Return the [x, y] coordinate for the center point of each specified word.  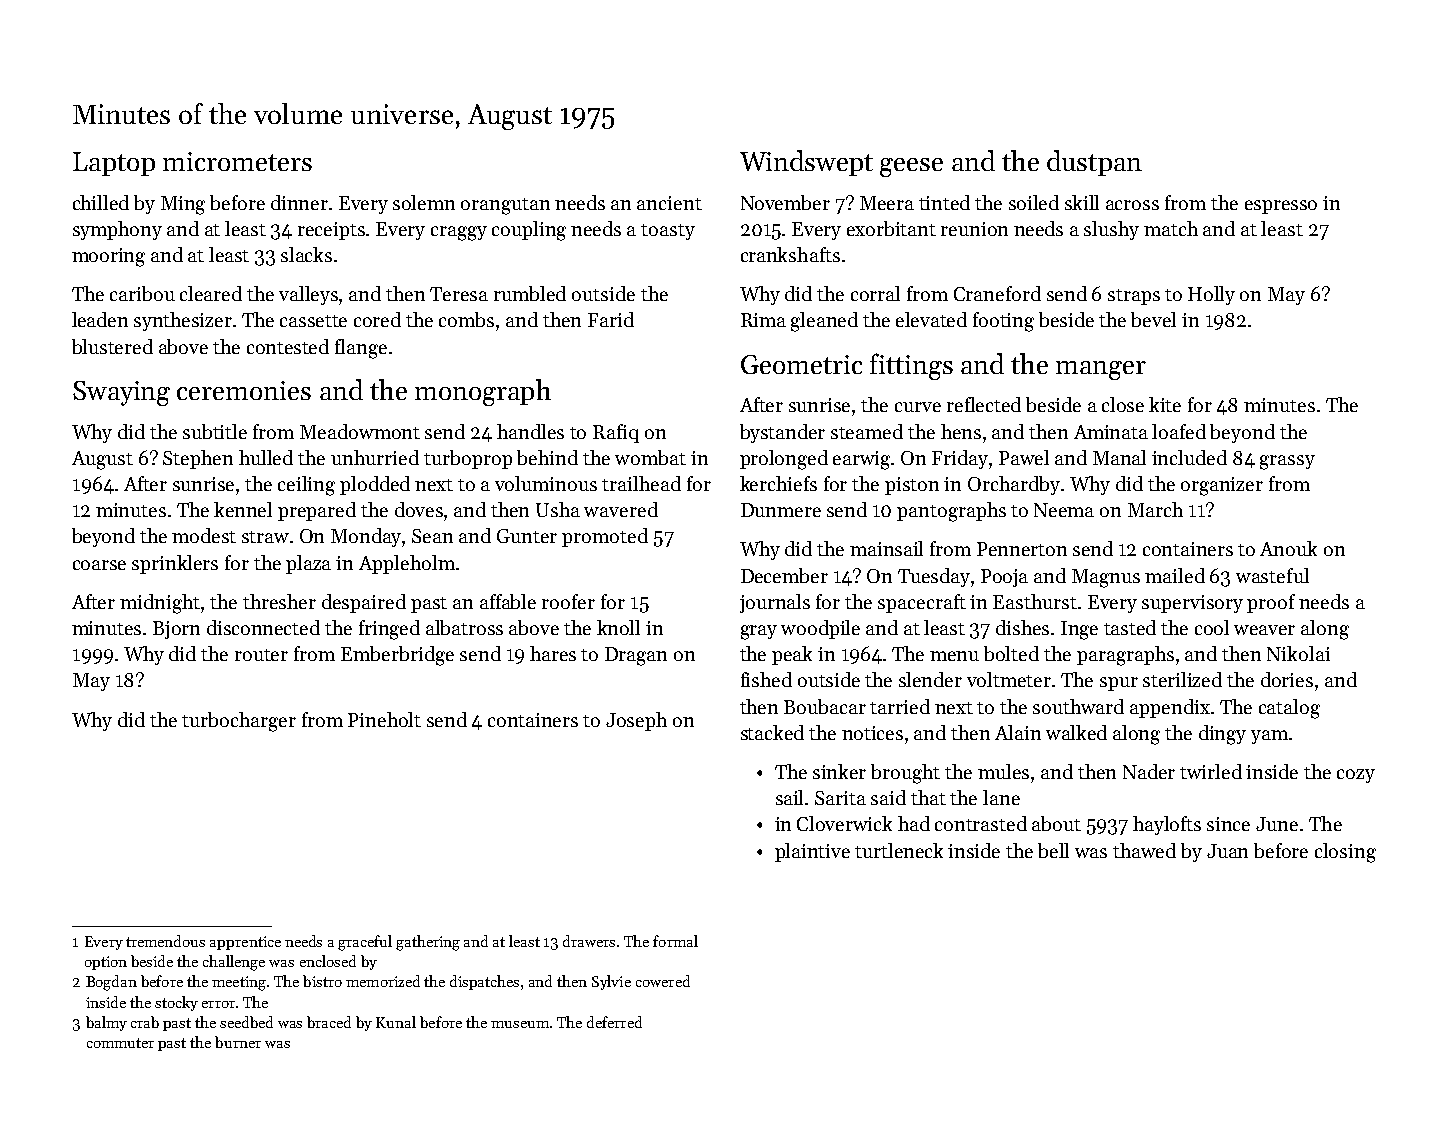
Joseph [636, 721]
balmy [106, 1023]
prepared [317, 511]
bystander [782, 433]
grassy [1287, 462]
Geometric [801, 364]
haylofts [1167, 825]
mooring [108, 257]
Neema [1064, 510]
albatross [464, 627]
